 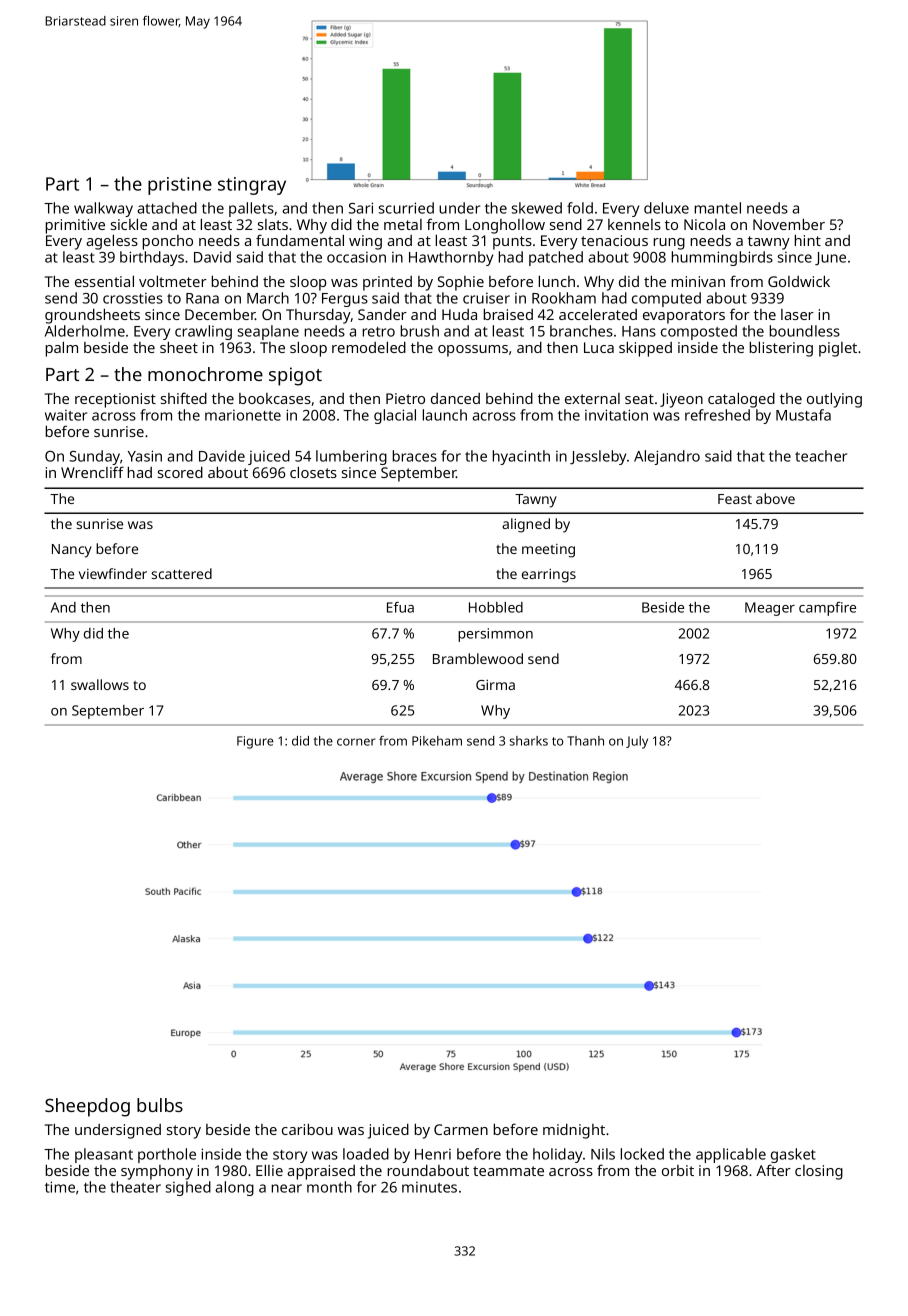 What do you see at coordinates (369, 347) in the screenshot?
I see `remodeled` at bounding box center [369, 347].
